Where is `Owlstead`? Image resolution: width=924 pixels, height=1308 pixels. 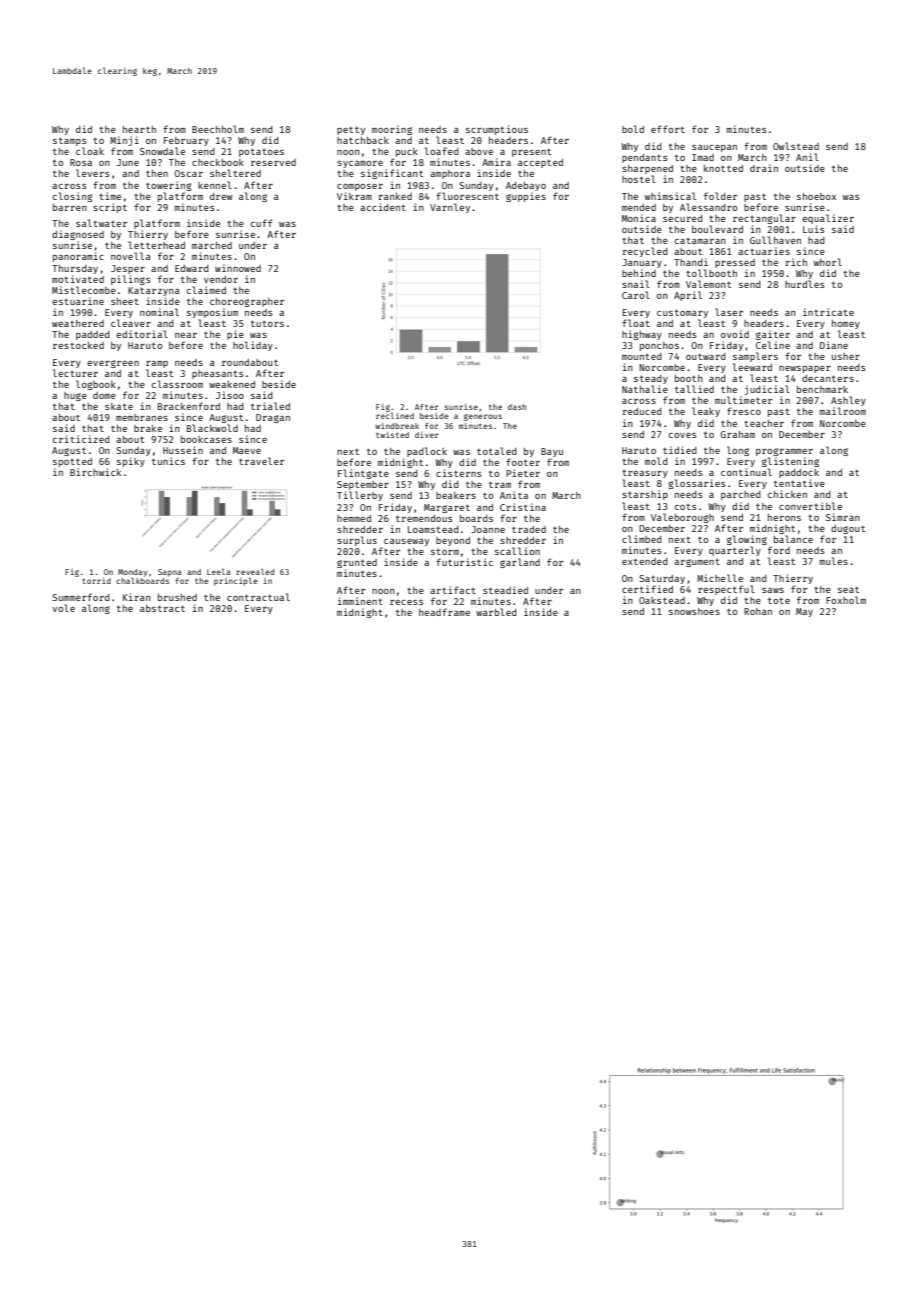
Owlstead is located at coordinates (796, 146).
